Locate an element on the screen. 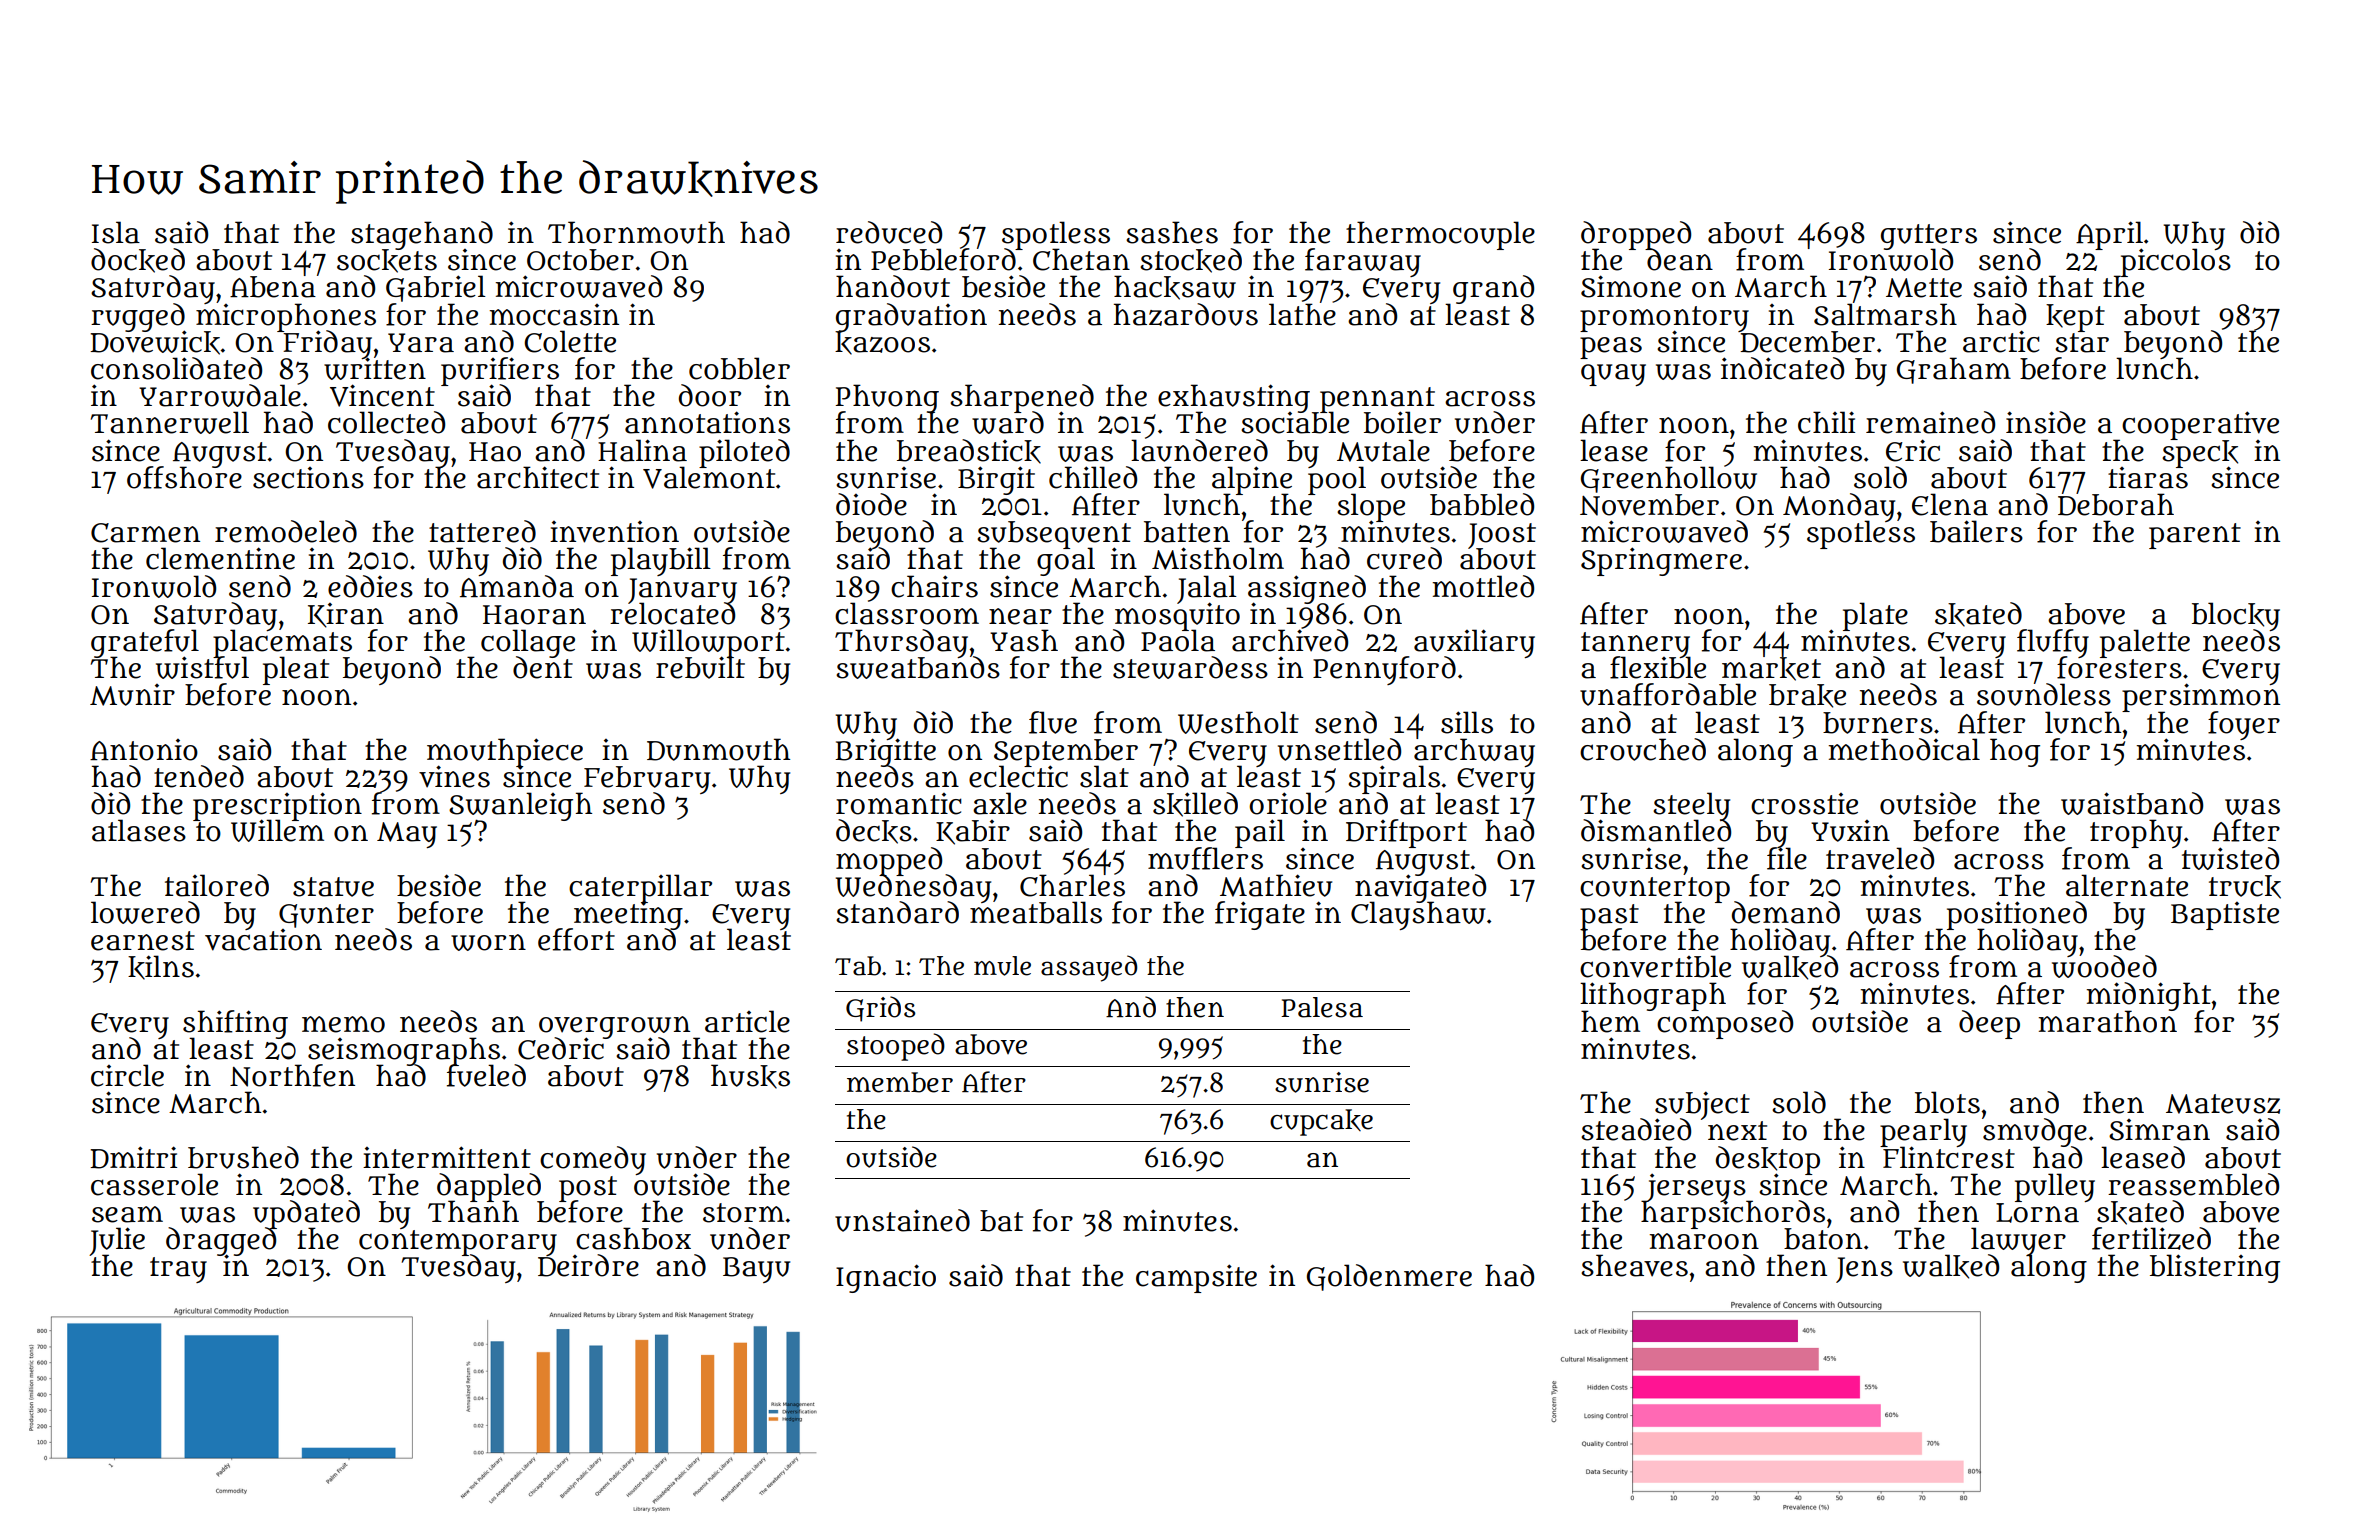 This screenshot has width=2371, height=1534. gutters is located at coordinates (1929, 236).
